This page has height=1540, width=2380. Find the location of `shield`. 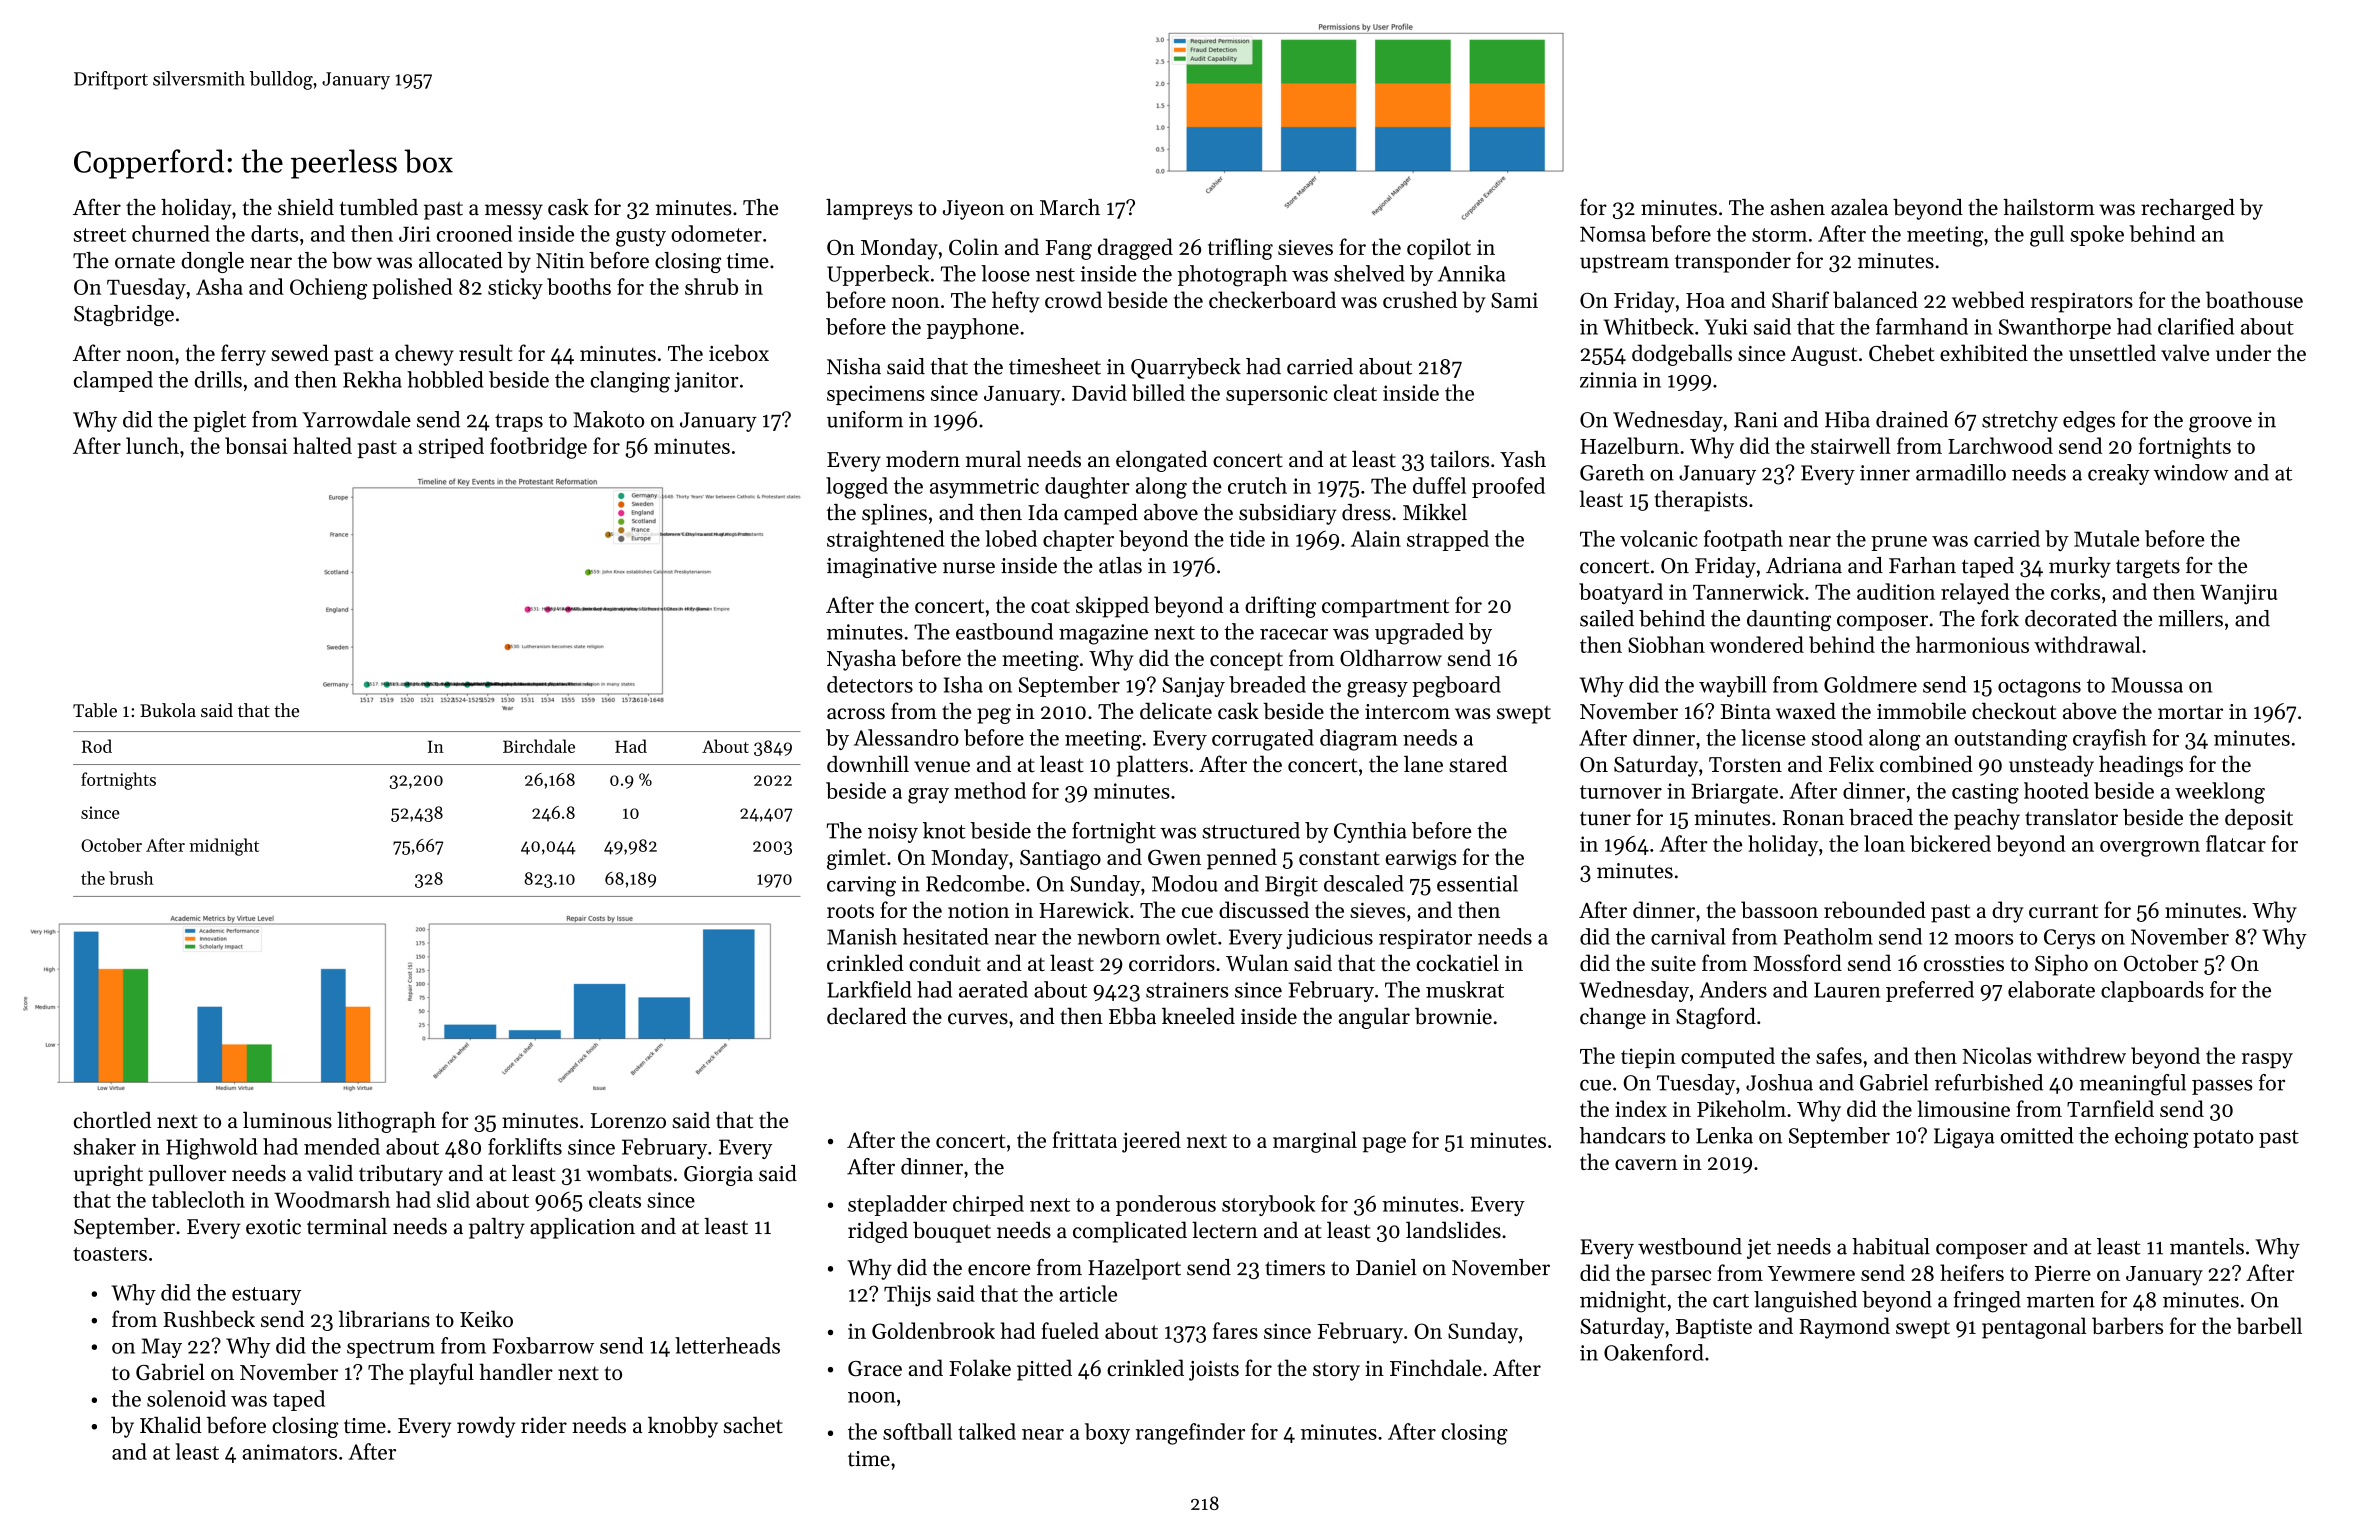

shield is located at coordinates (306, 207).
